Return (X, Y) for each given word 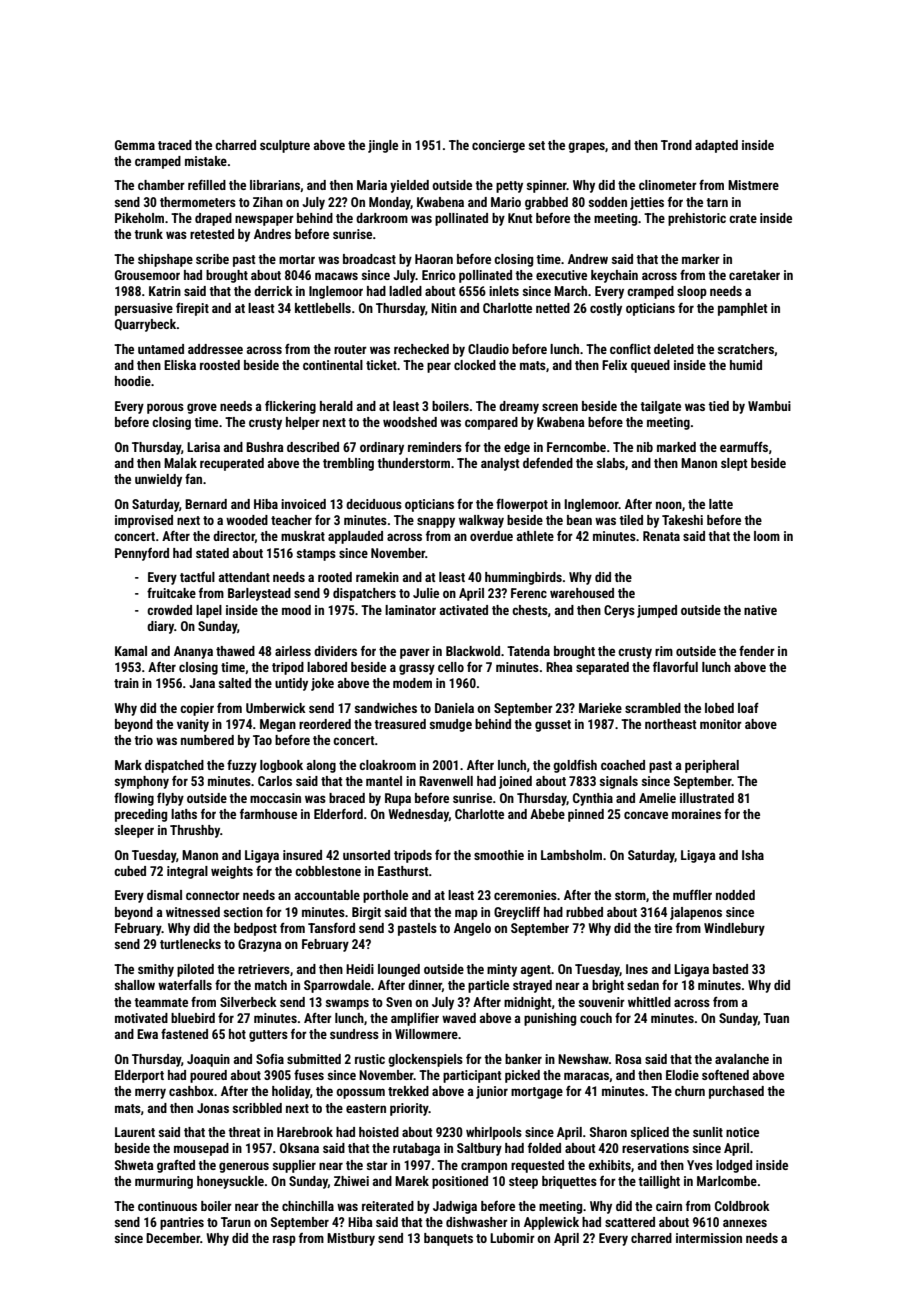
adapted (716, 146)
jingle (383, 146)
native (760, 610)
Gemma (135, 145)
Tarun (236, 1222)
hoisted (379, 1132)
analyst (500, 464)
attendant (244, 577)
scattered (630, 1222)
